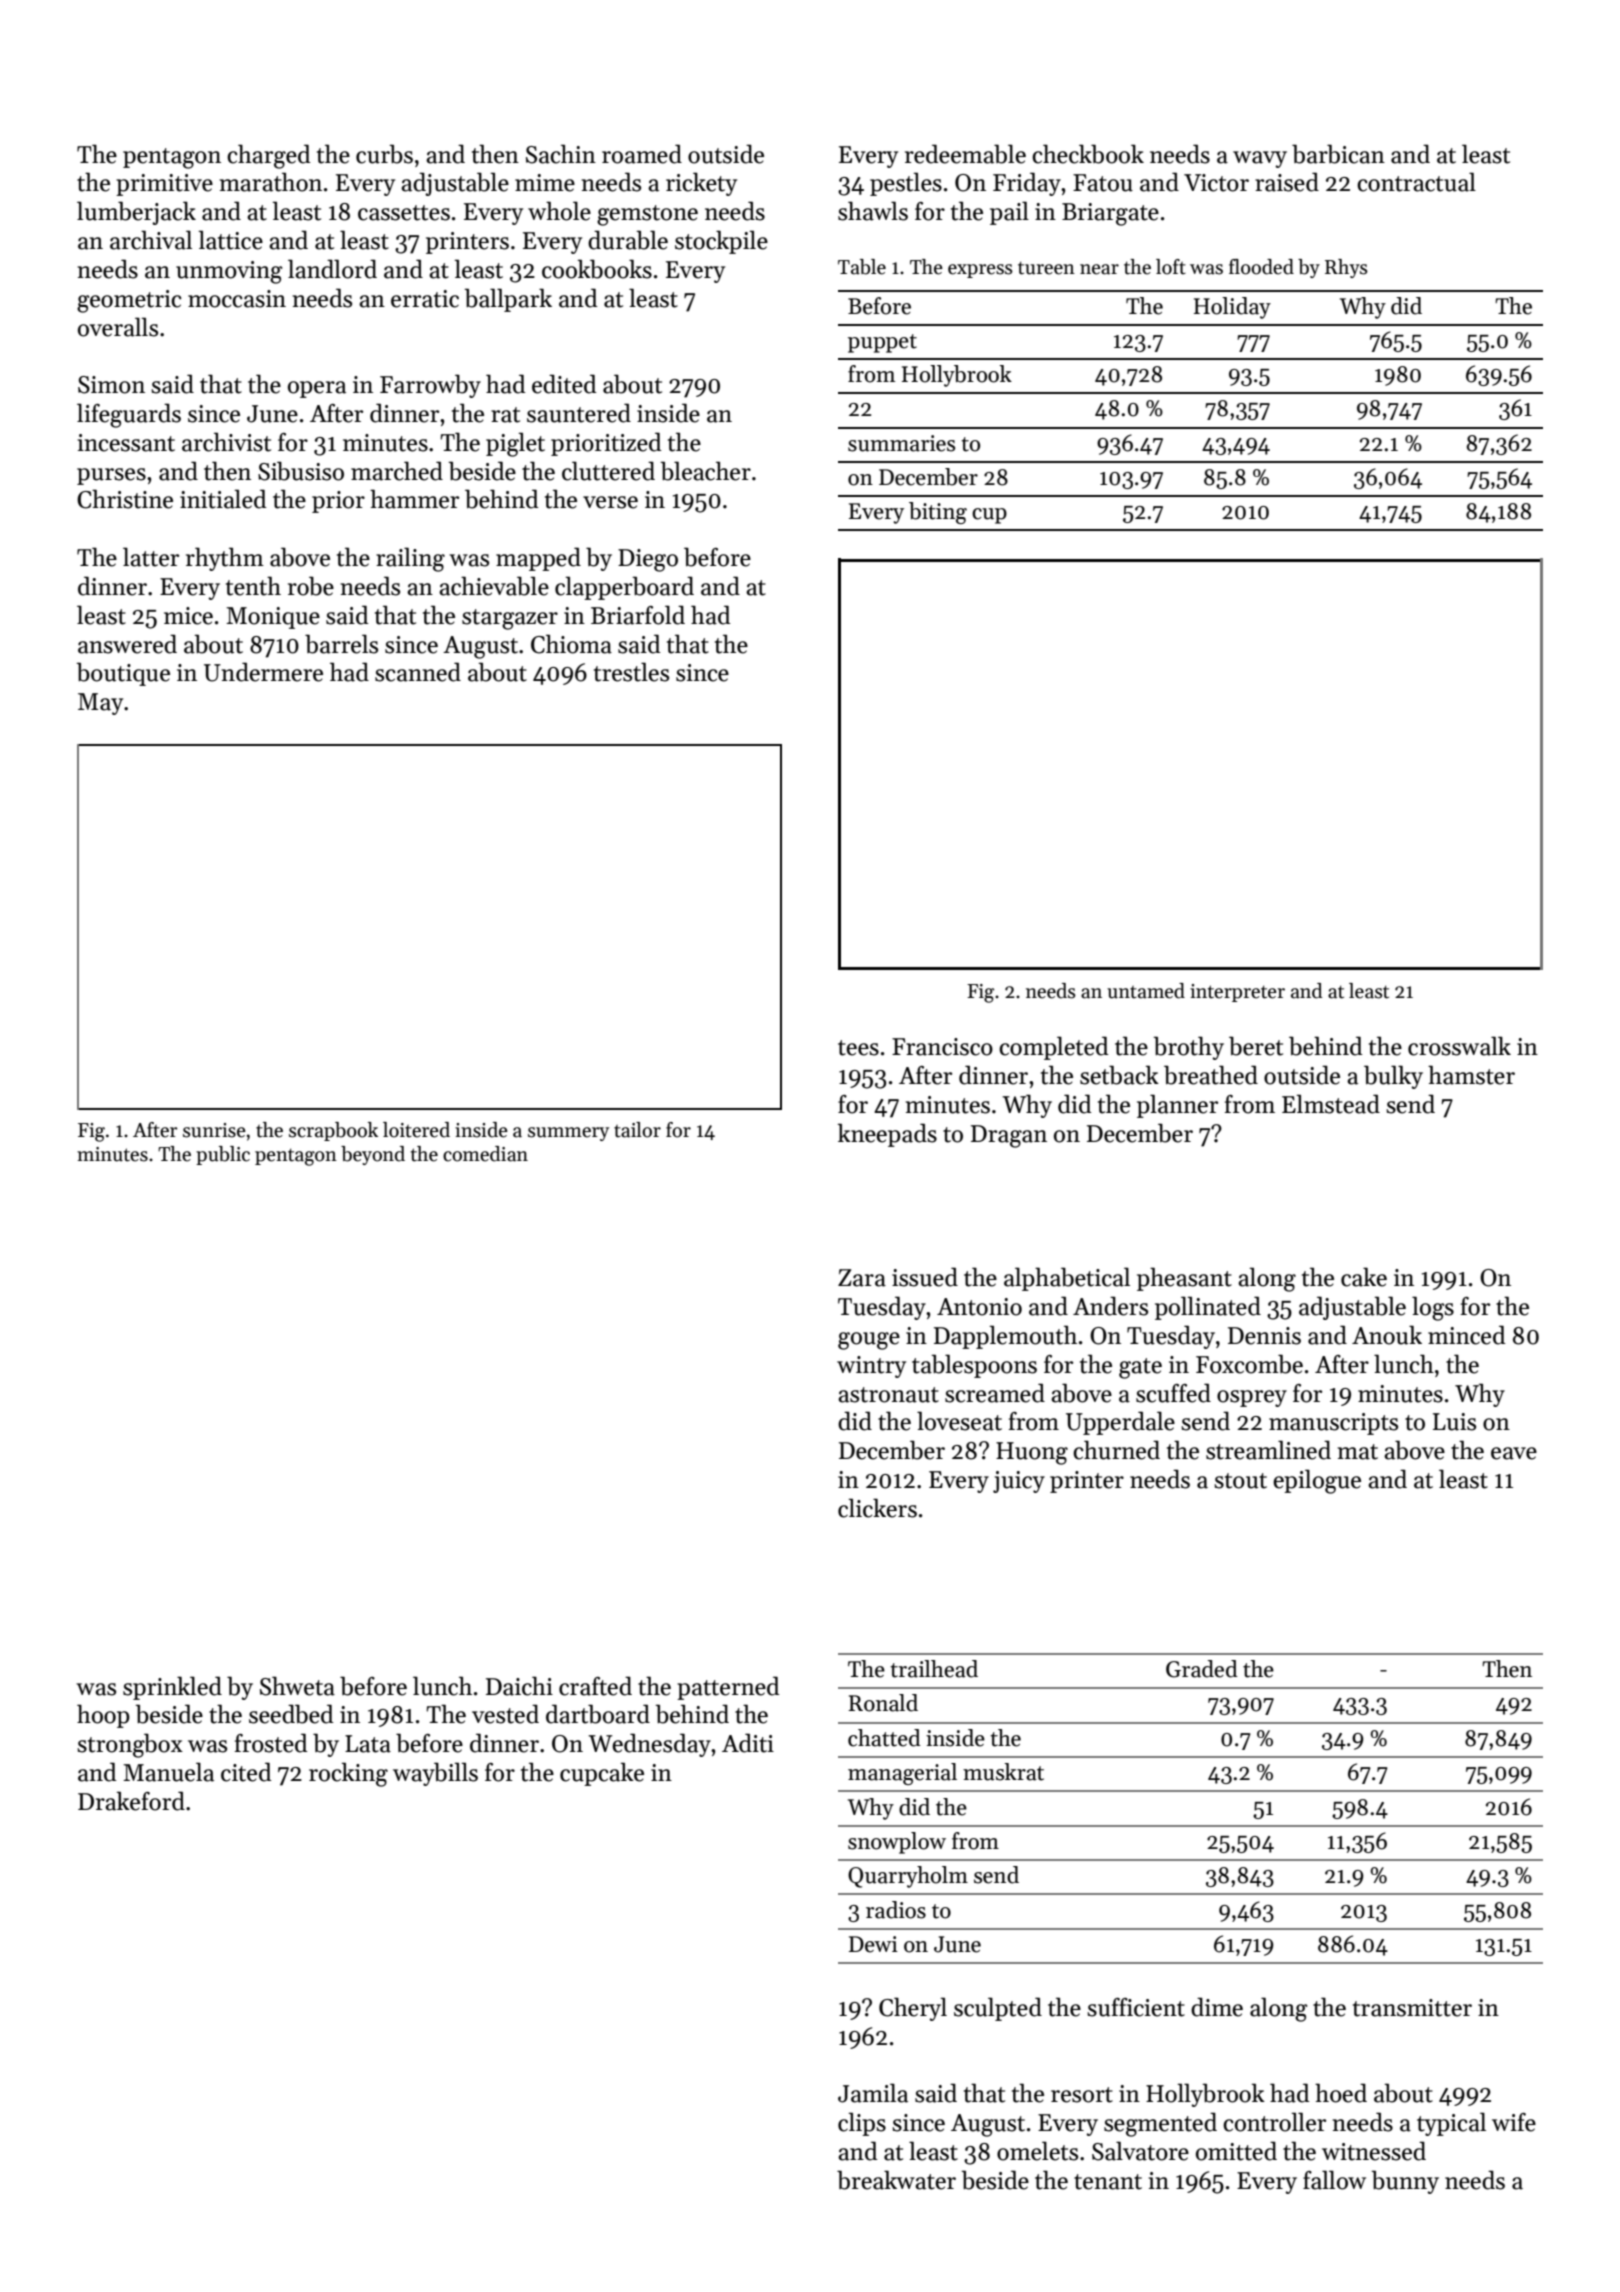  What do you see at coordinates (998, 2009) in the page?
I see `sculpted` at bounding box center [998, 2009].
